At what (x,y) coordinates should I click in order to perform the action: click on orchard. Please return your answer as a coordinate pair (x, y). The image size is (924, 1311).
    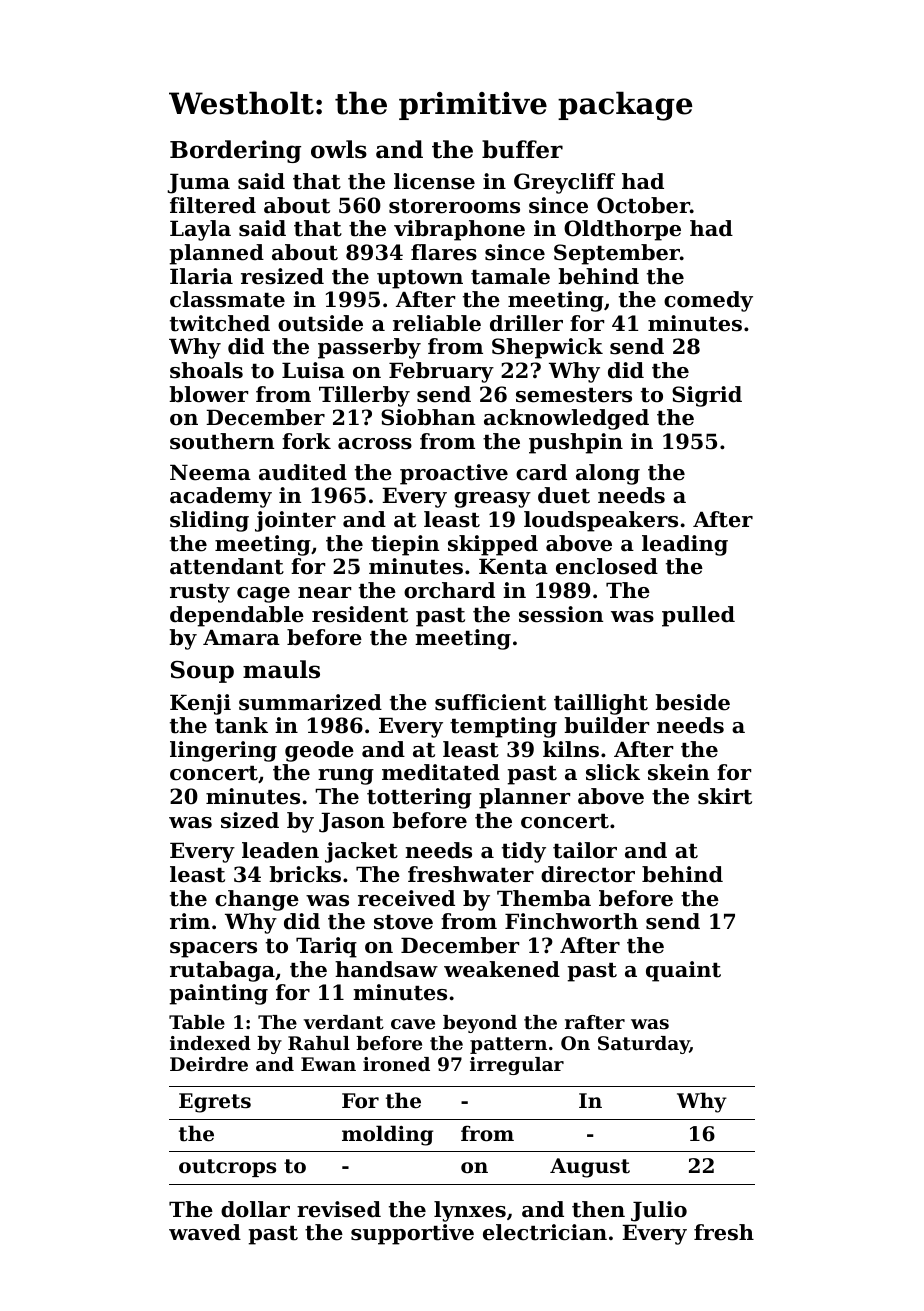
    Looking at the image, I should click on (449, 590).
